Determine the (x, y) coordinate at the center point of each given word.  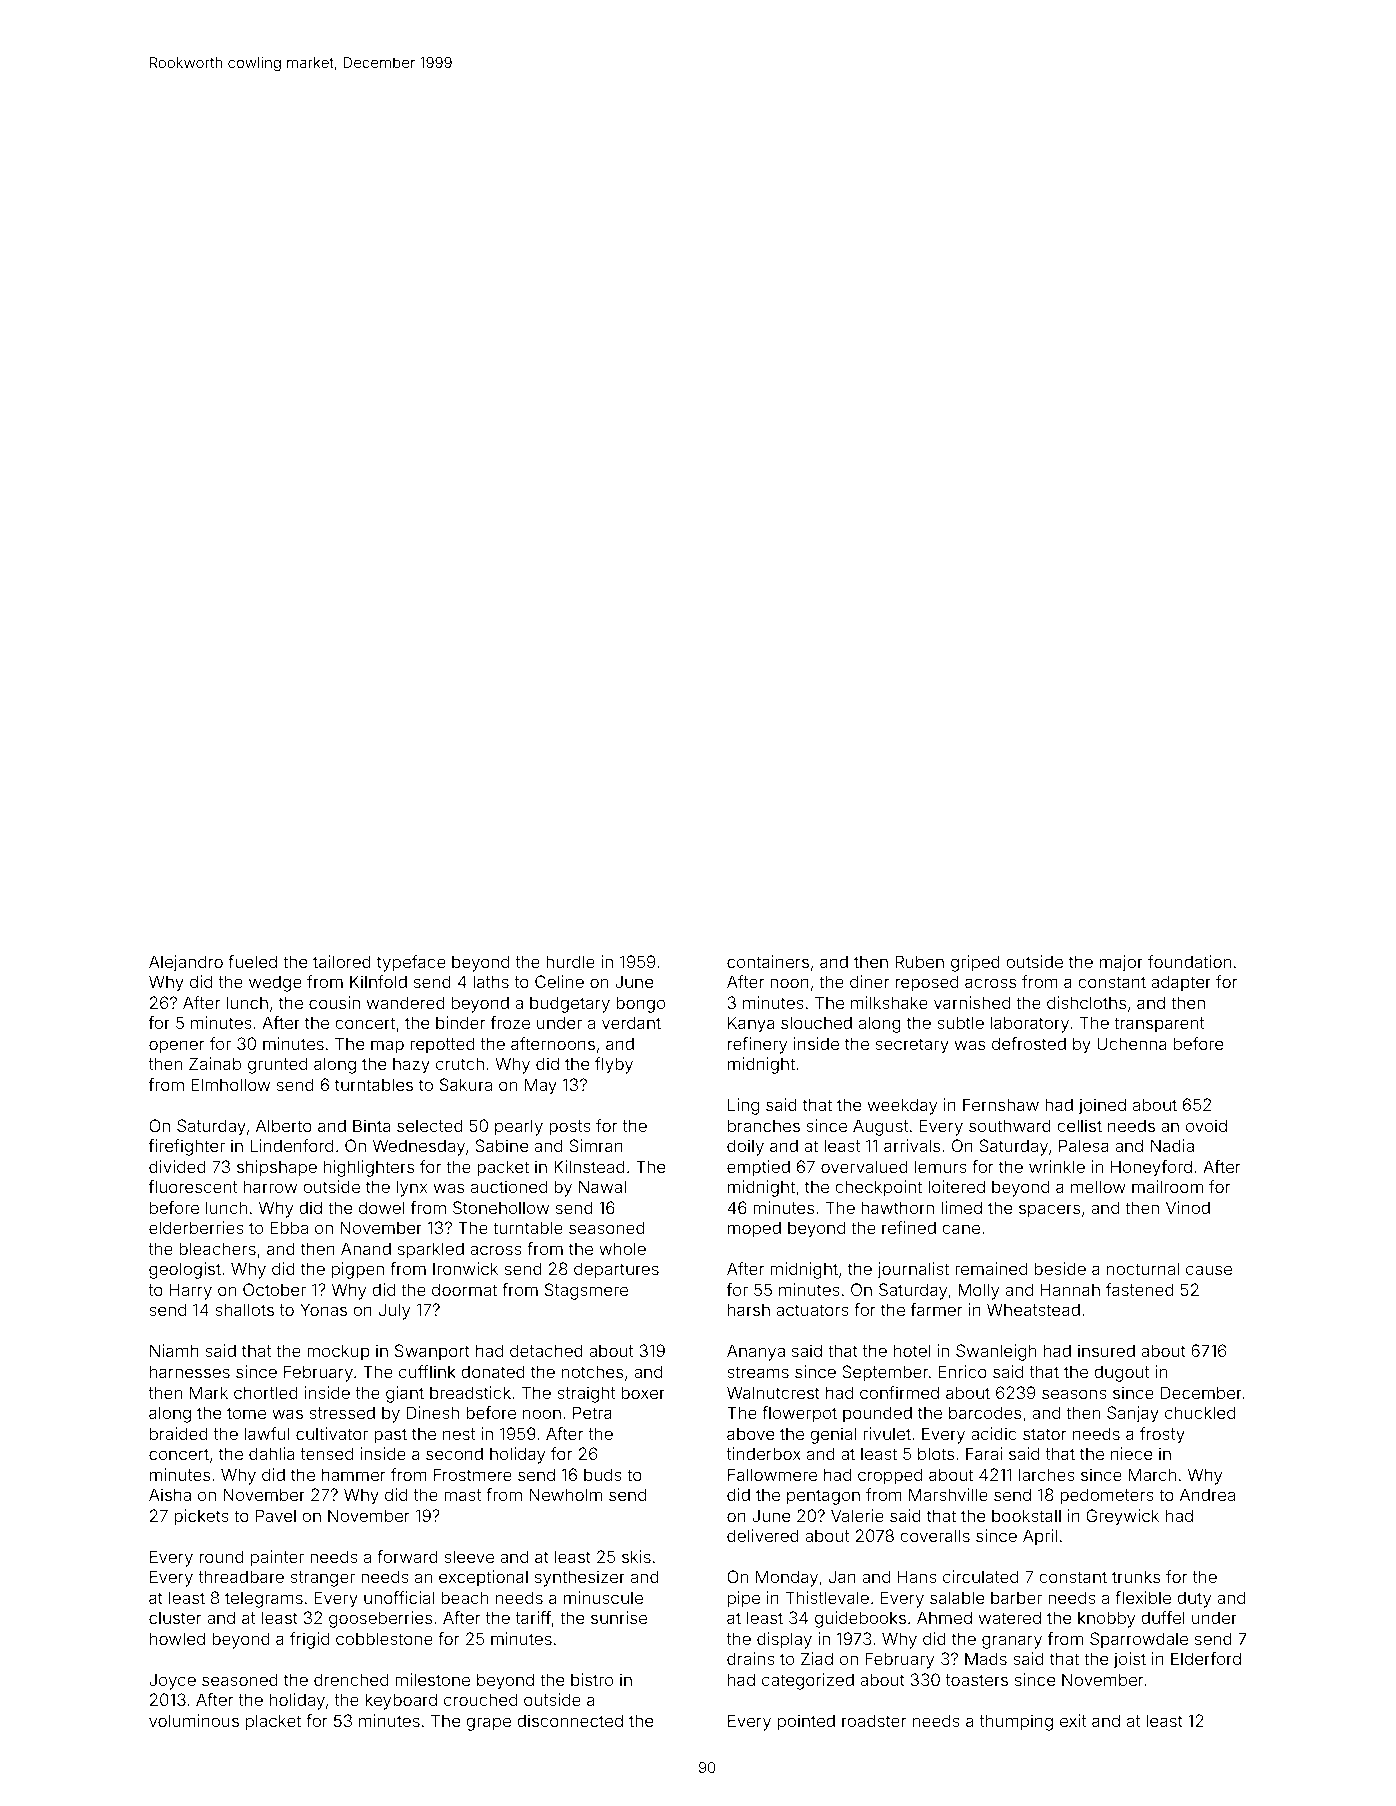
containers (768, 961)
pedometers (1107, 1496)
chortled (266, 1392)
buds (603, 1474)
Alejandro (186, 963)
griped (975, 963)
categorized (808, 1681)
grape (488, 1724)
